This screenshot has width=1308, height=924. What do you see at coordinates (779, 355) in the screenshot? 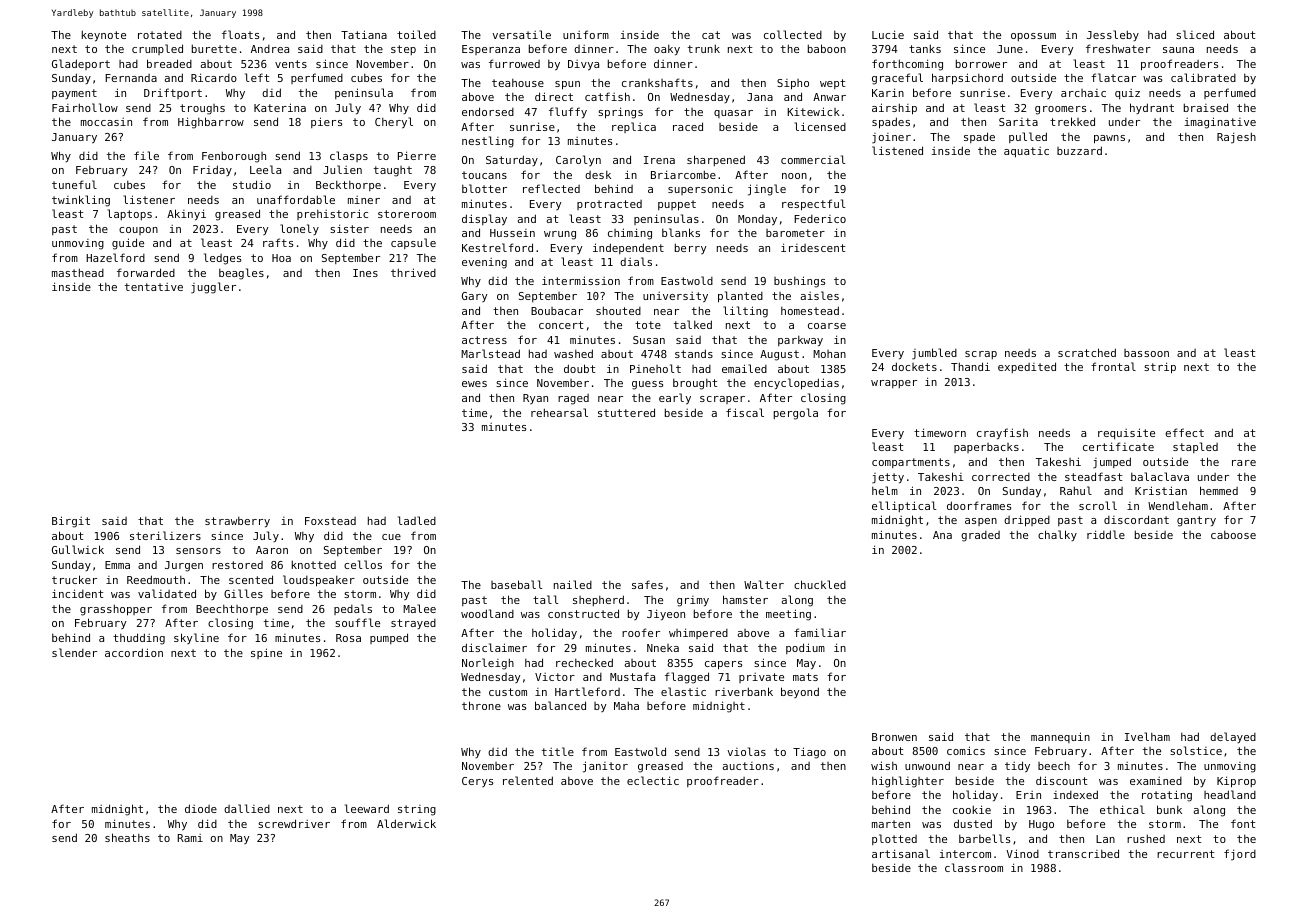
I see `August` at bounding box center [779, 355].
